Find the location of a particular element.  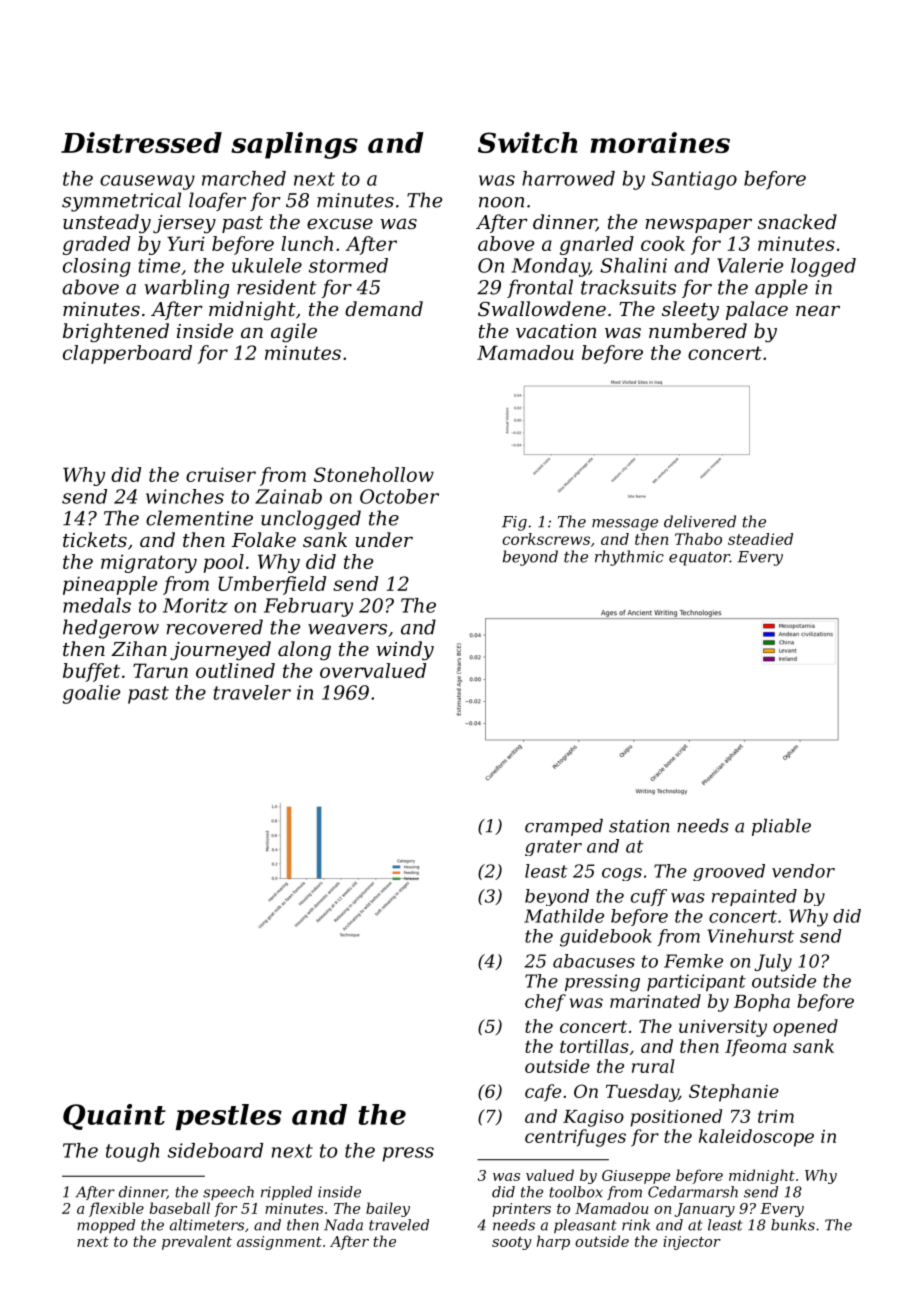

flexible is located at coordinates (116, 1209).
